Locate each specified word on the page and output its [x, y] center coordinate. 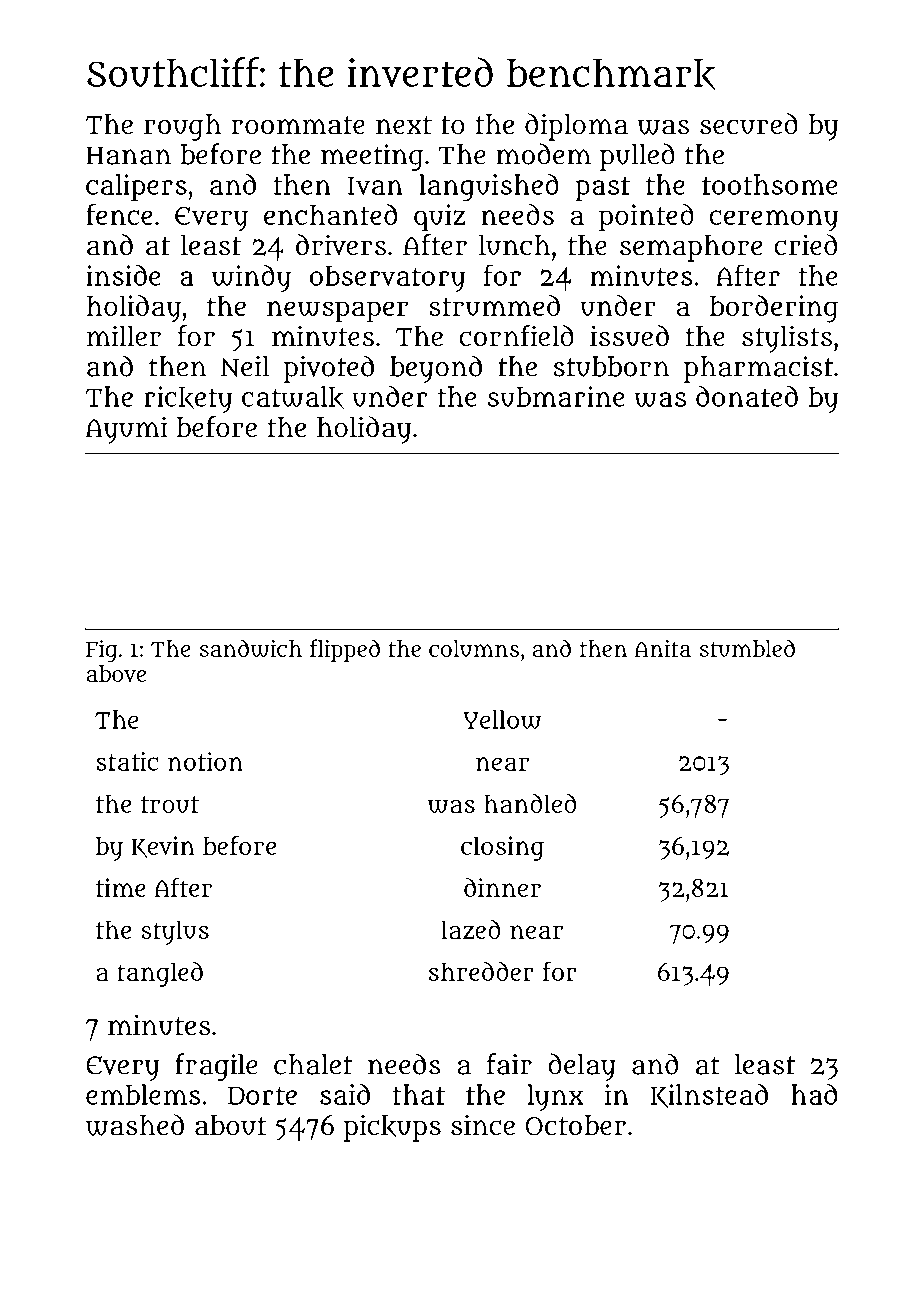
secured [749, 124]
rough [182, 127]
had [814, 1094]
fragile [216, 1067]
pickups [392, 1128]
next [404, 125]
